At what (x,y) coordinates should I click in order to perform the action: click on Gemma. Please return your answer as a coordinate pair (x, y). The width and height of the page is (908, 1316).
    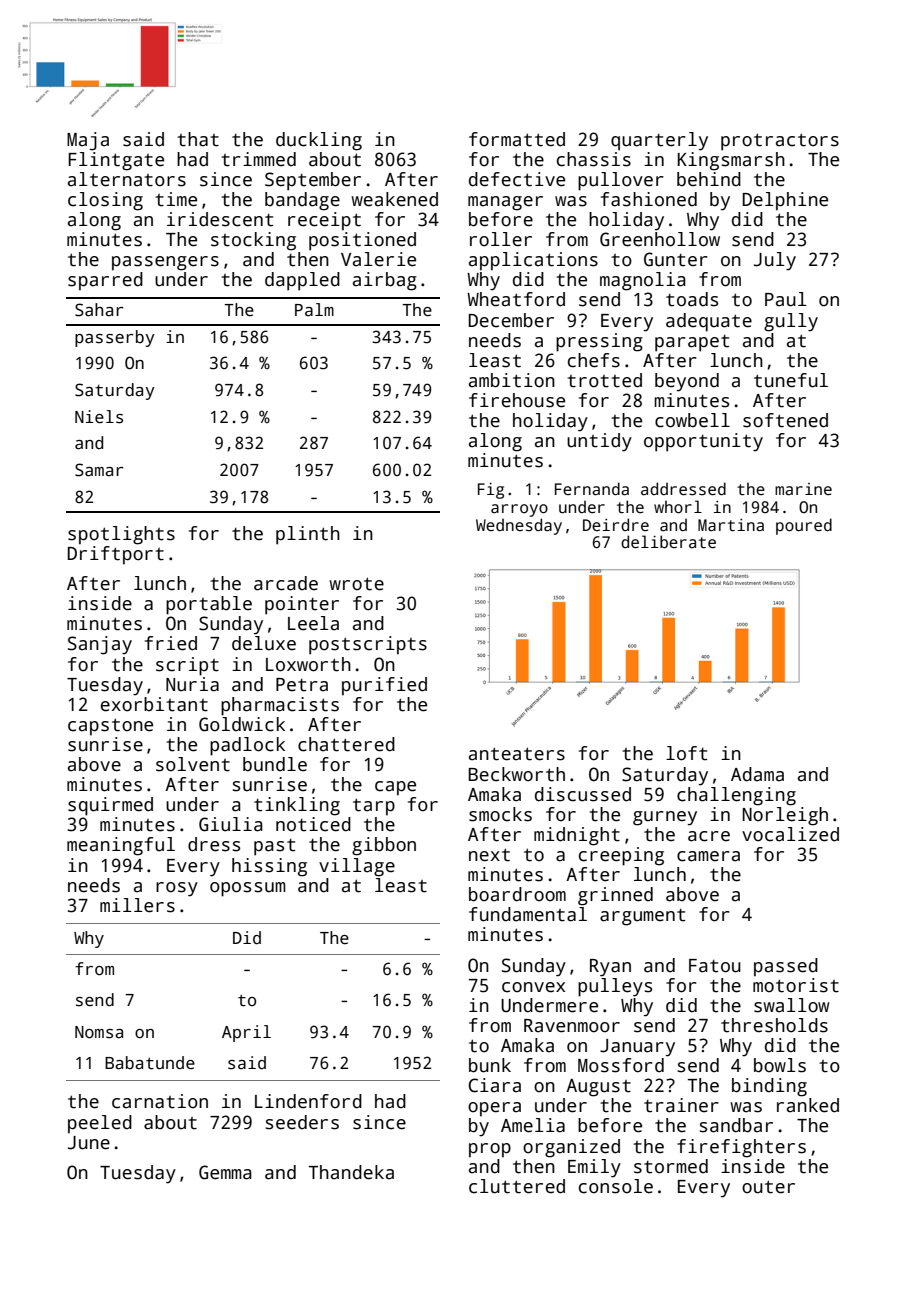
    Looking at the image, I should click on (225, 1172).
